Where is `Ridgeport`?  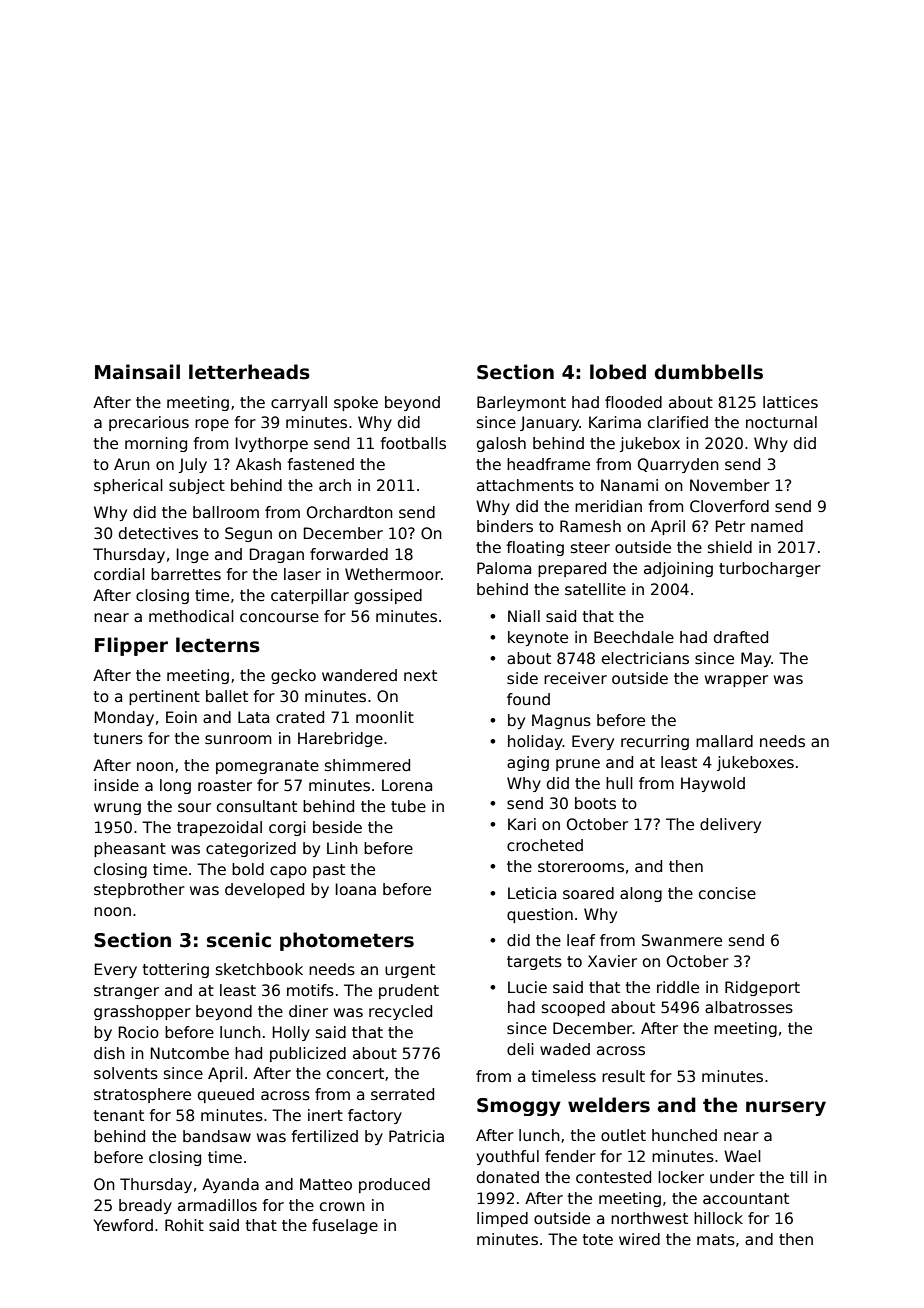
Ridgeport is located at coordinates (762, 988).
